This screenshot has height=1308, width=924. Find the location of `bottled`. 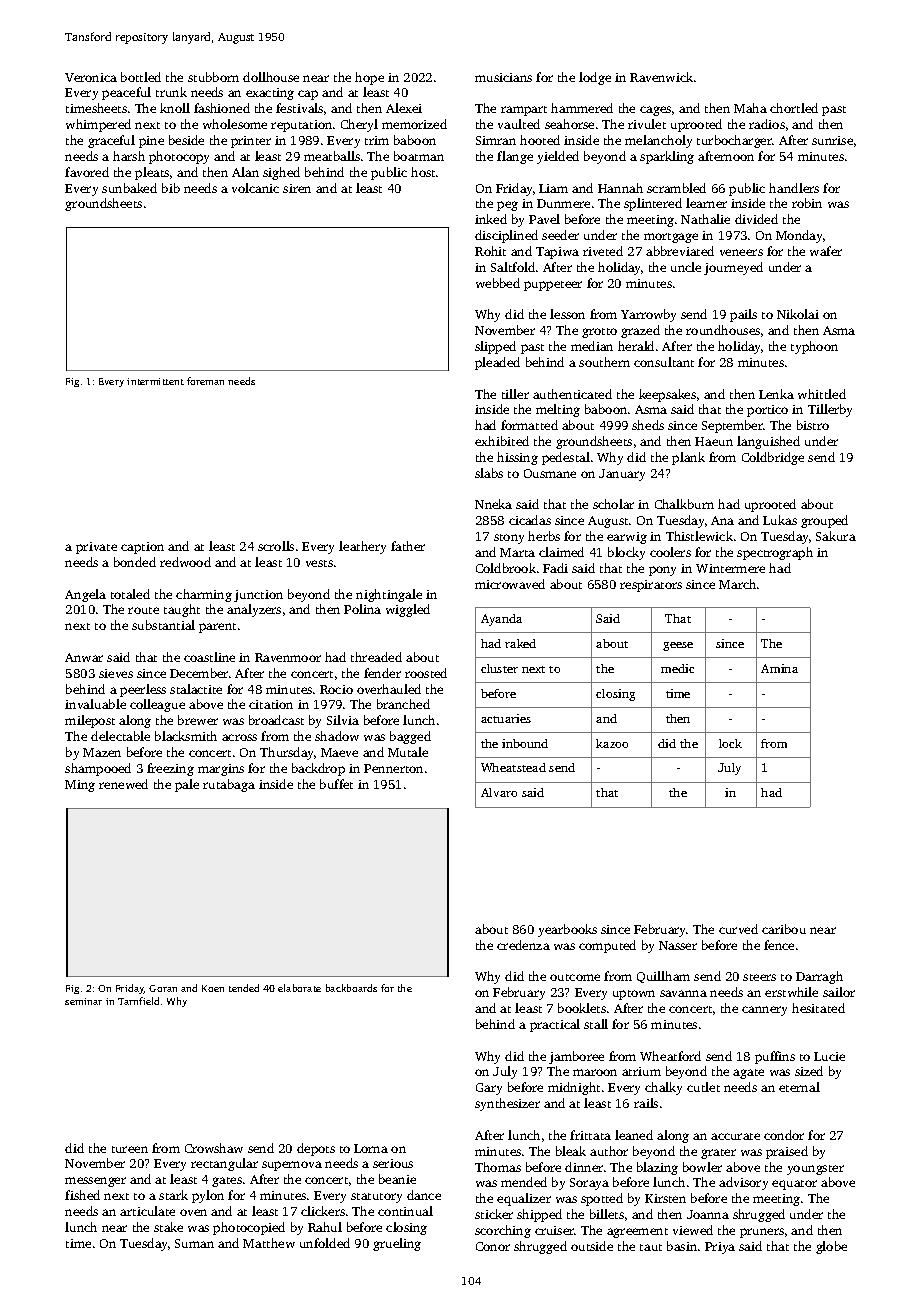

bottled is located at coordinates (141, 77).
